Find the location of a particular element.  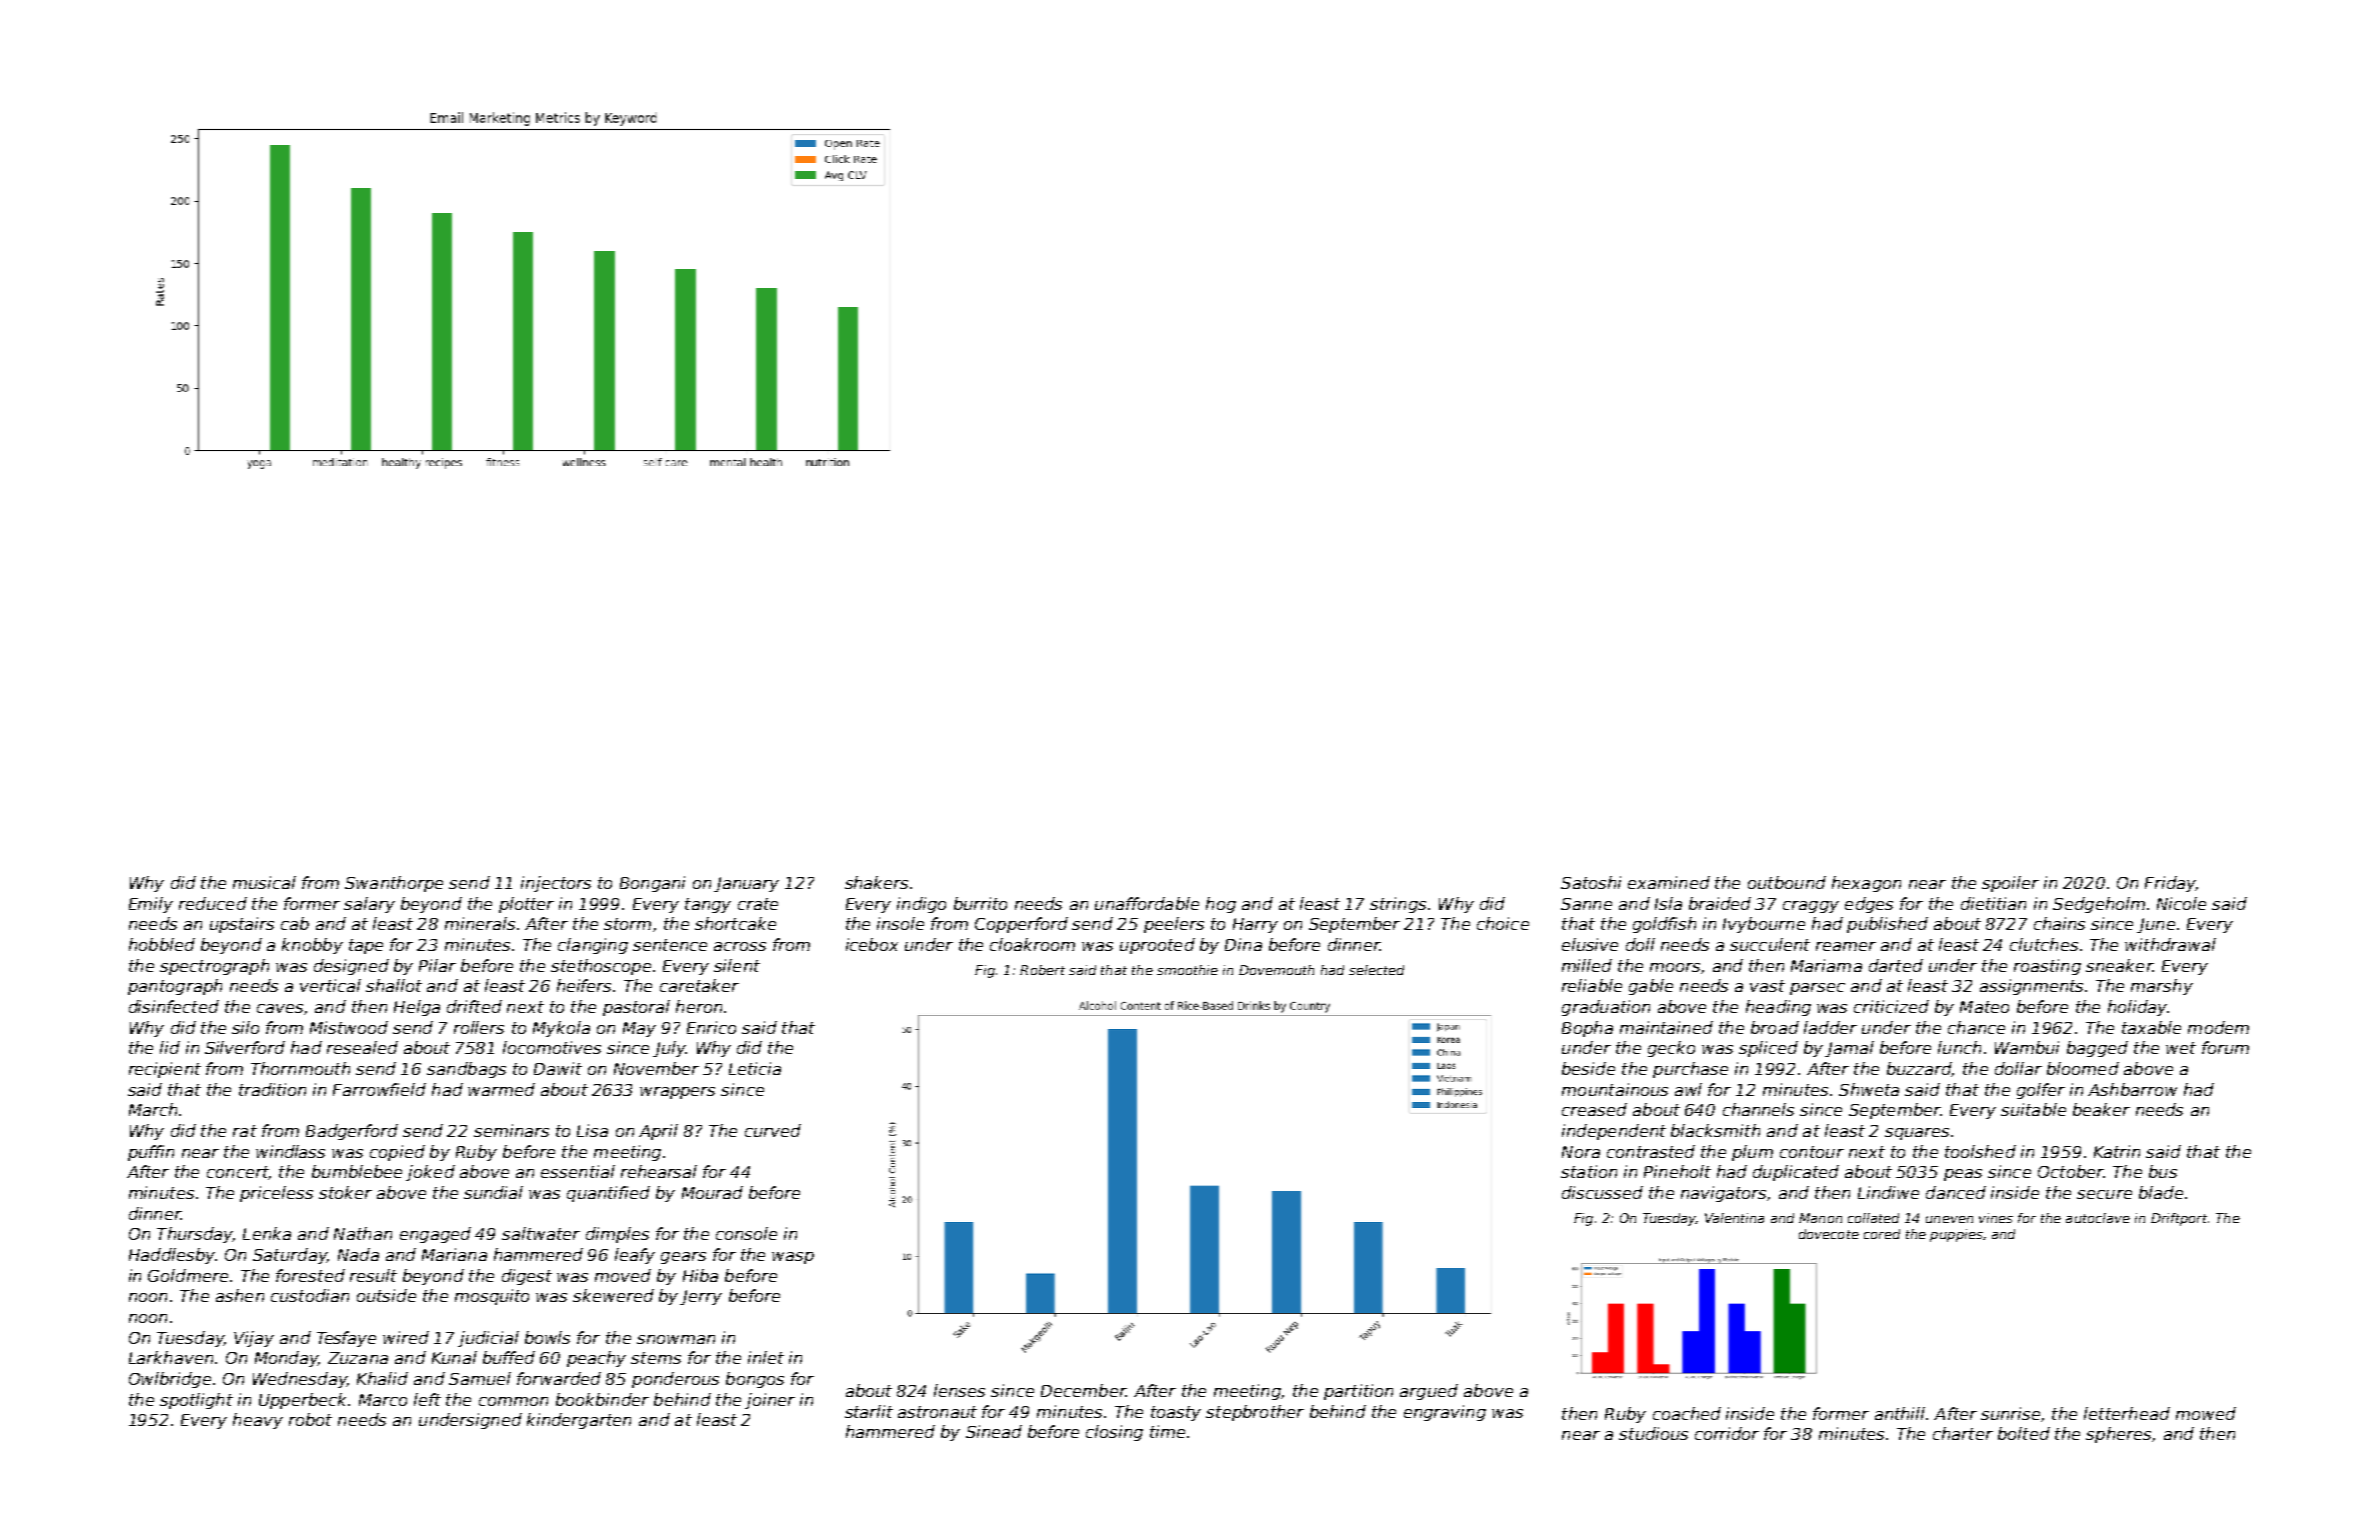

outbound is located at coordinates (1787, 882).
